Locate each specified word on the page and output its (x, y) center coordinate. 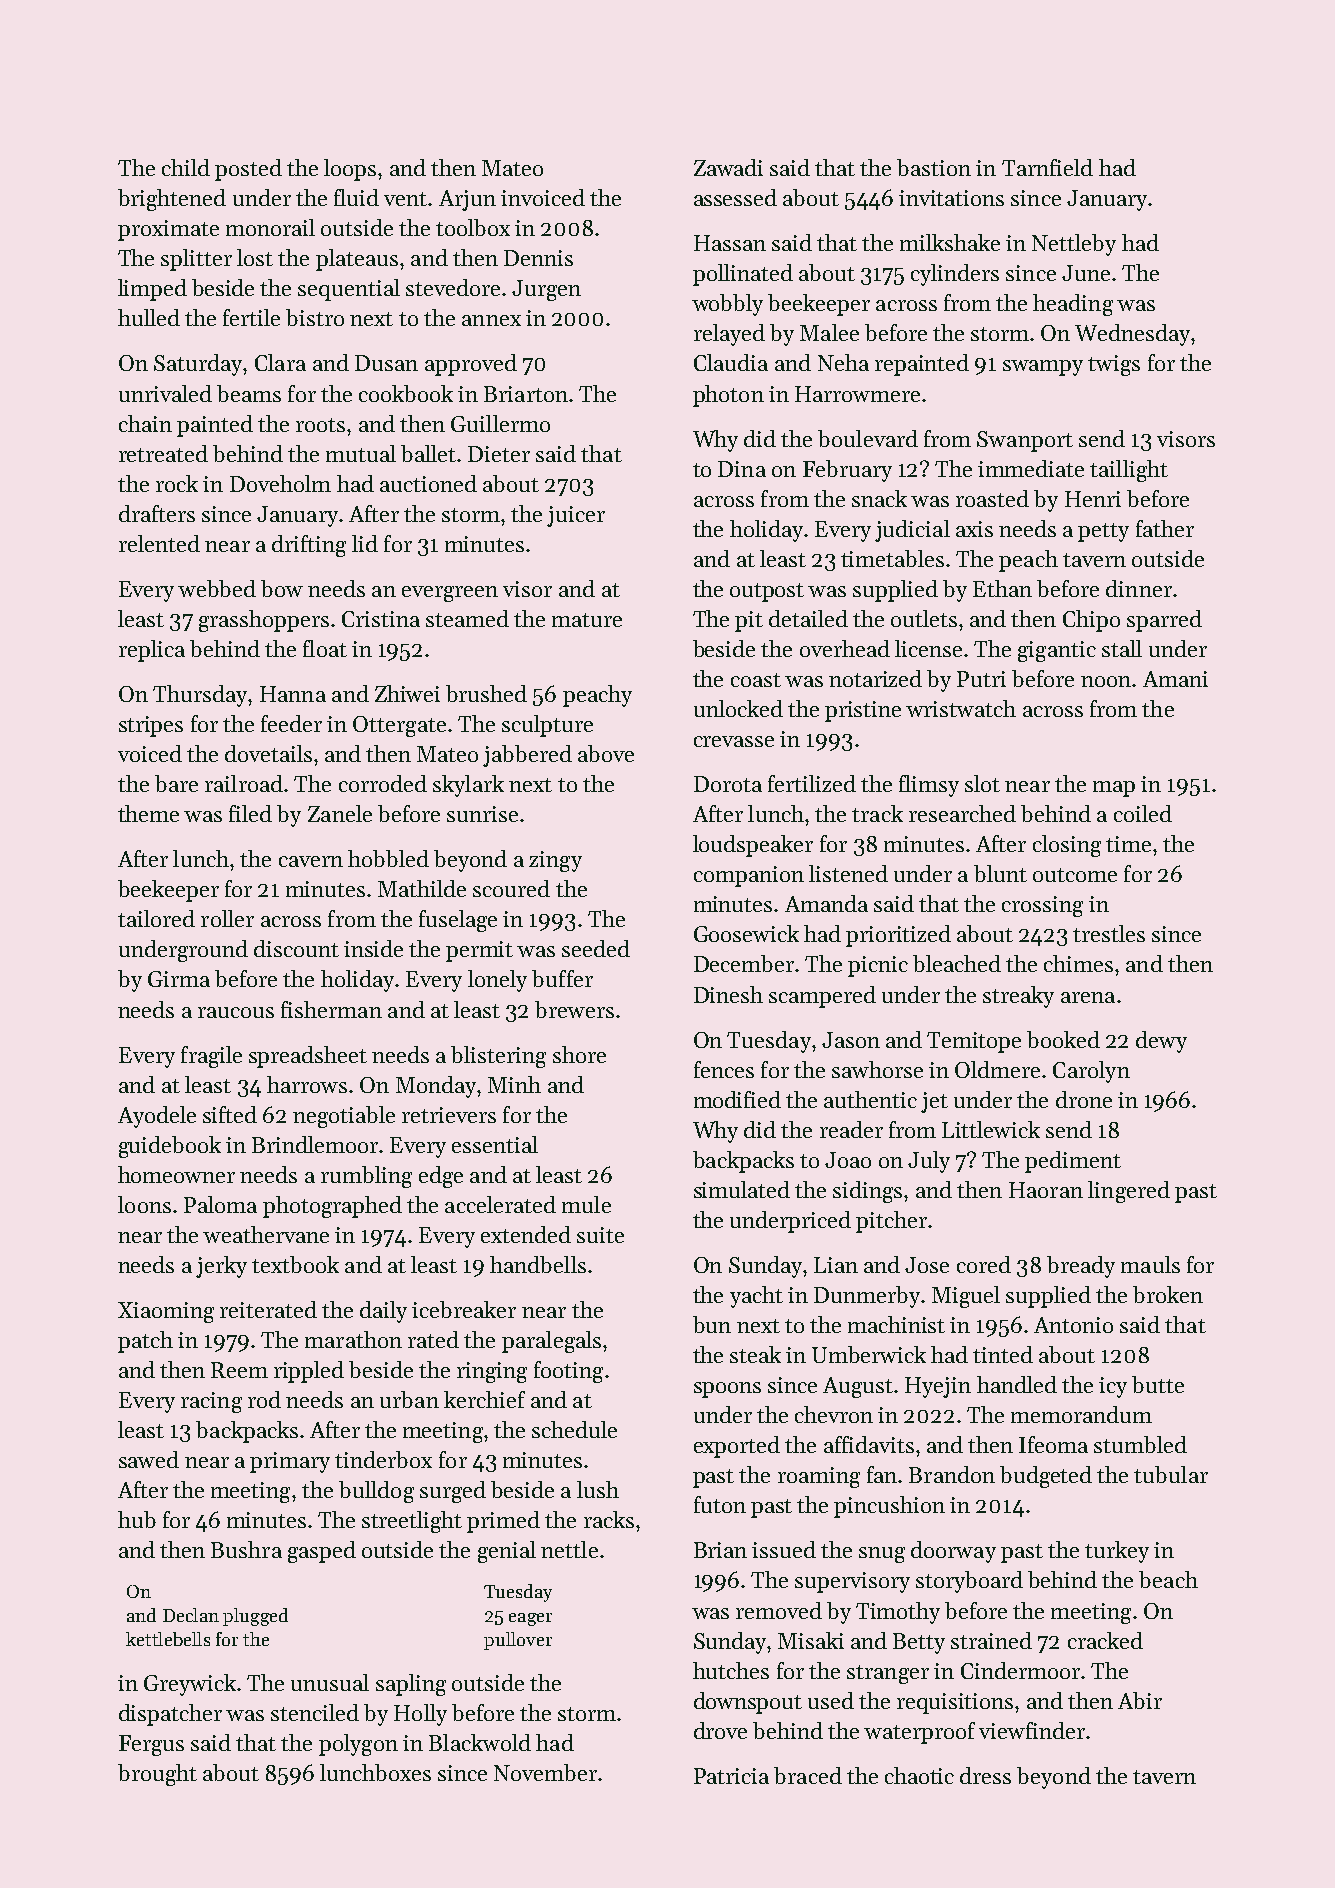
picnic (878, 966)
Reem (239, 1370)
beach (1168, 1579)
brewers (574, 1009)
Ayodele (157, 1117)
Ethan (1002, 588)
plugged (255, 1617)
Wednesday (1132, 335)
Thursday (200, 696)
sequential (349, 290)
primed (503, 1522)
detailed (808, 618)
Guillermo (500, 423)
